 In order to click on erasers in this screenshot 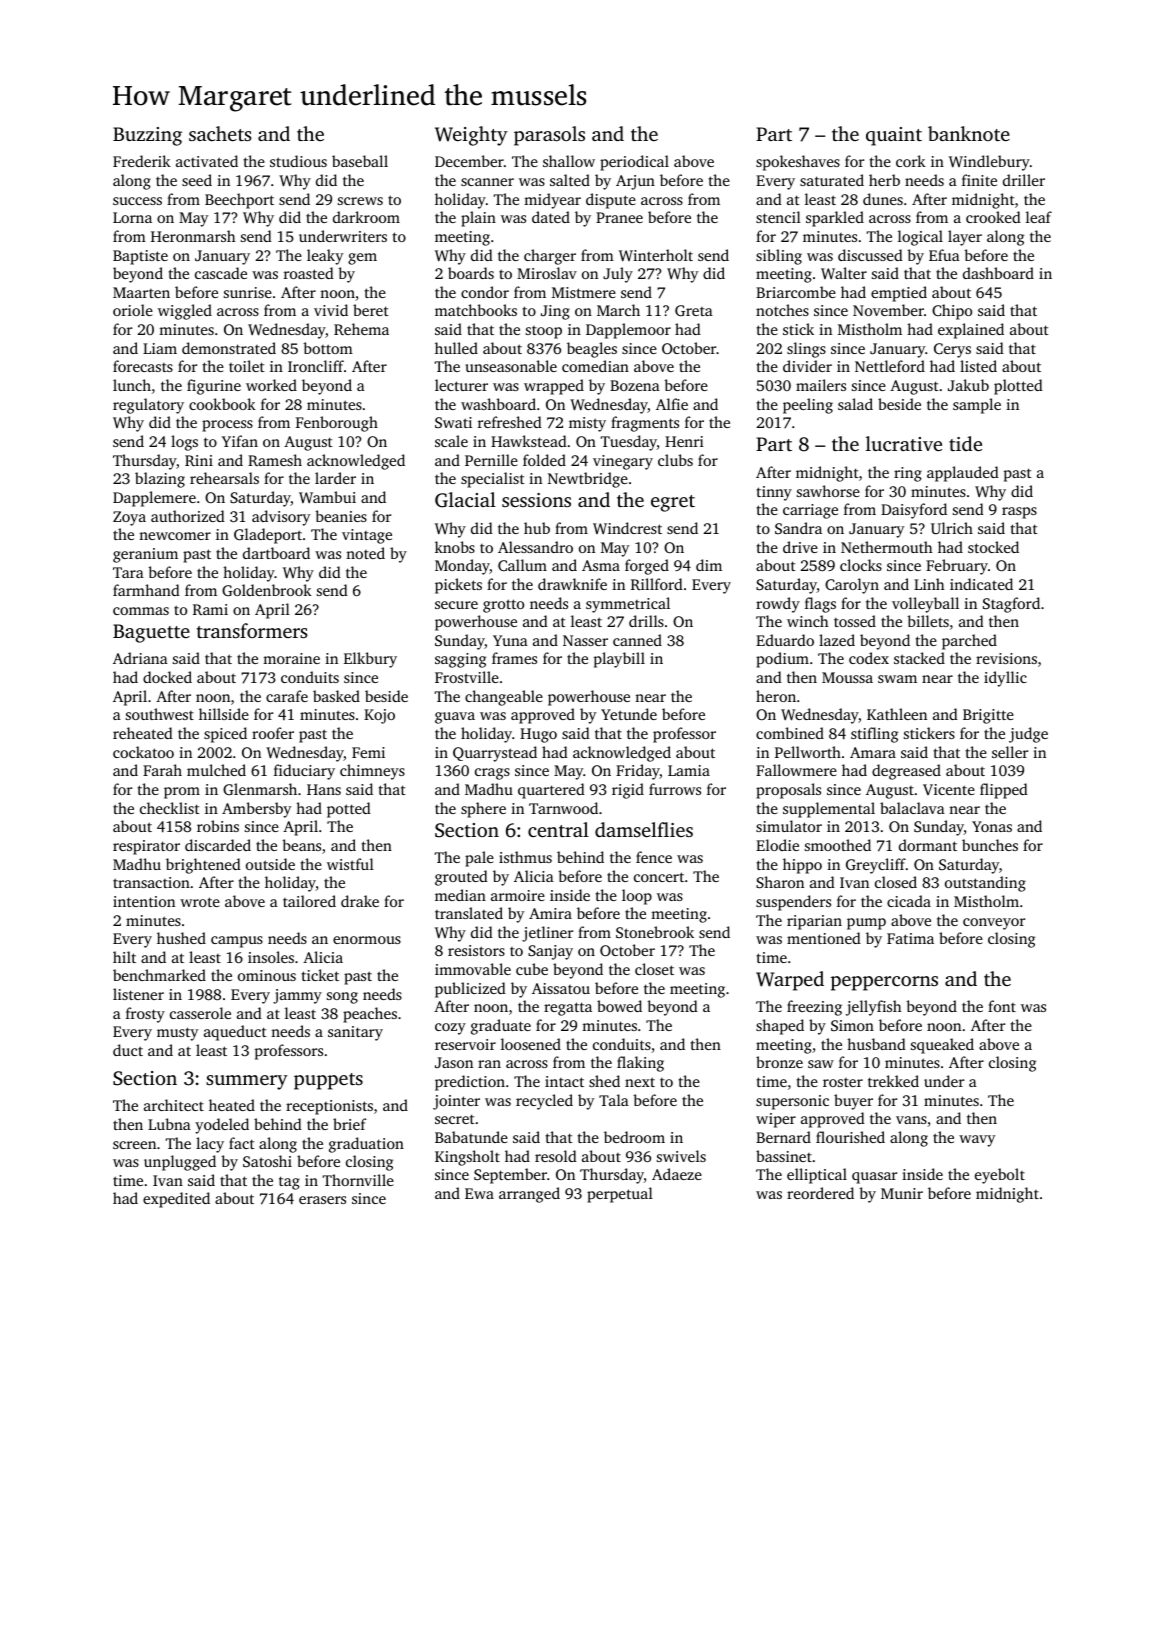, I will do `click(322, 1200)`.
